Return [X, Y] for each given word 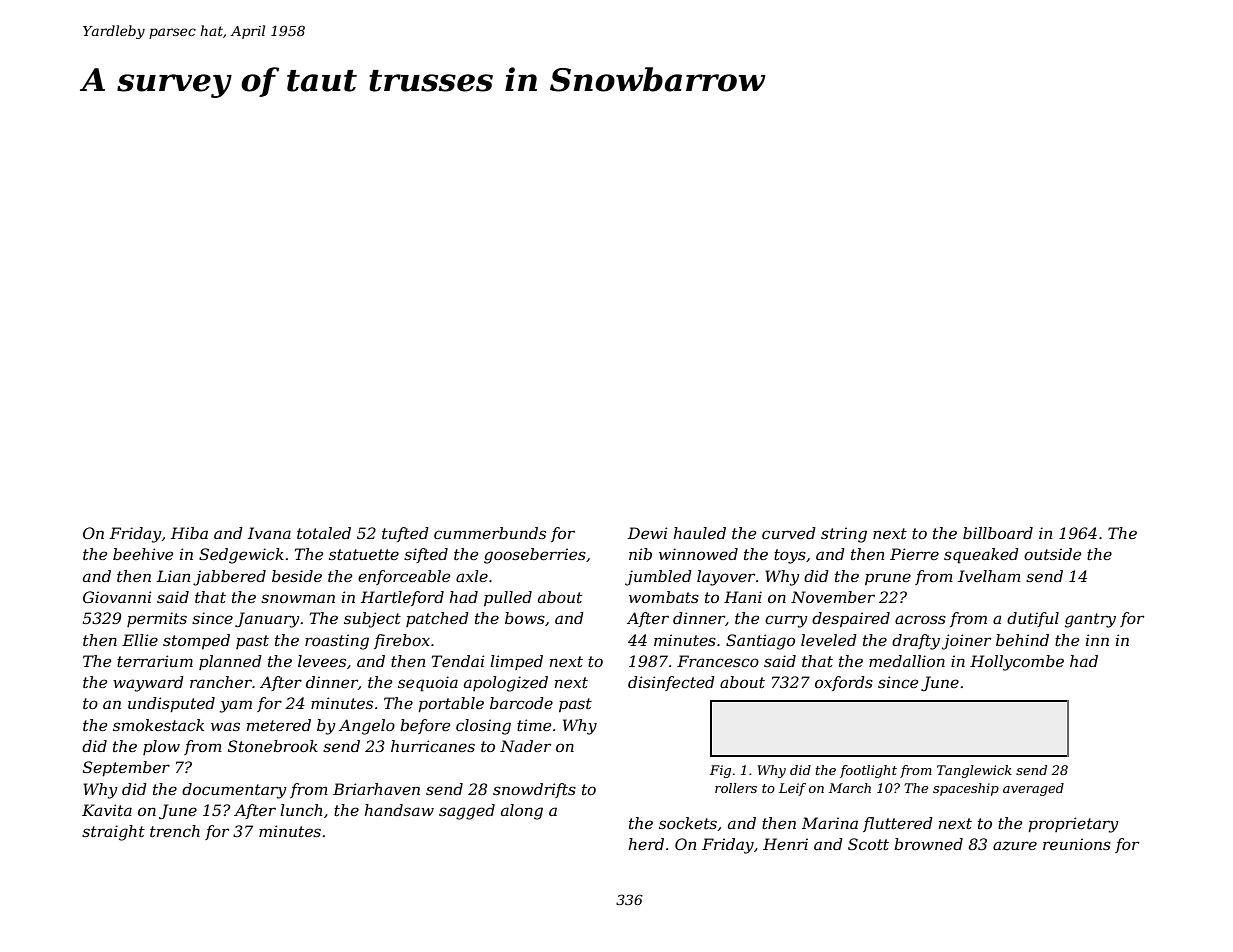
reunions [1077, 844]
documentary [234, 791]
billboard [998, 533]
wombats [664, 597]
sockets [688, 823]
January [267, 620]
